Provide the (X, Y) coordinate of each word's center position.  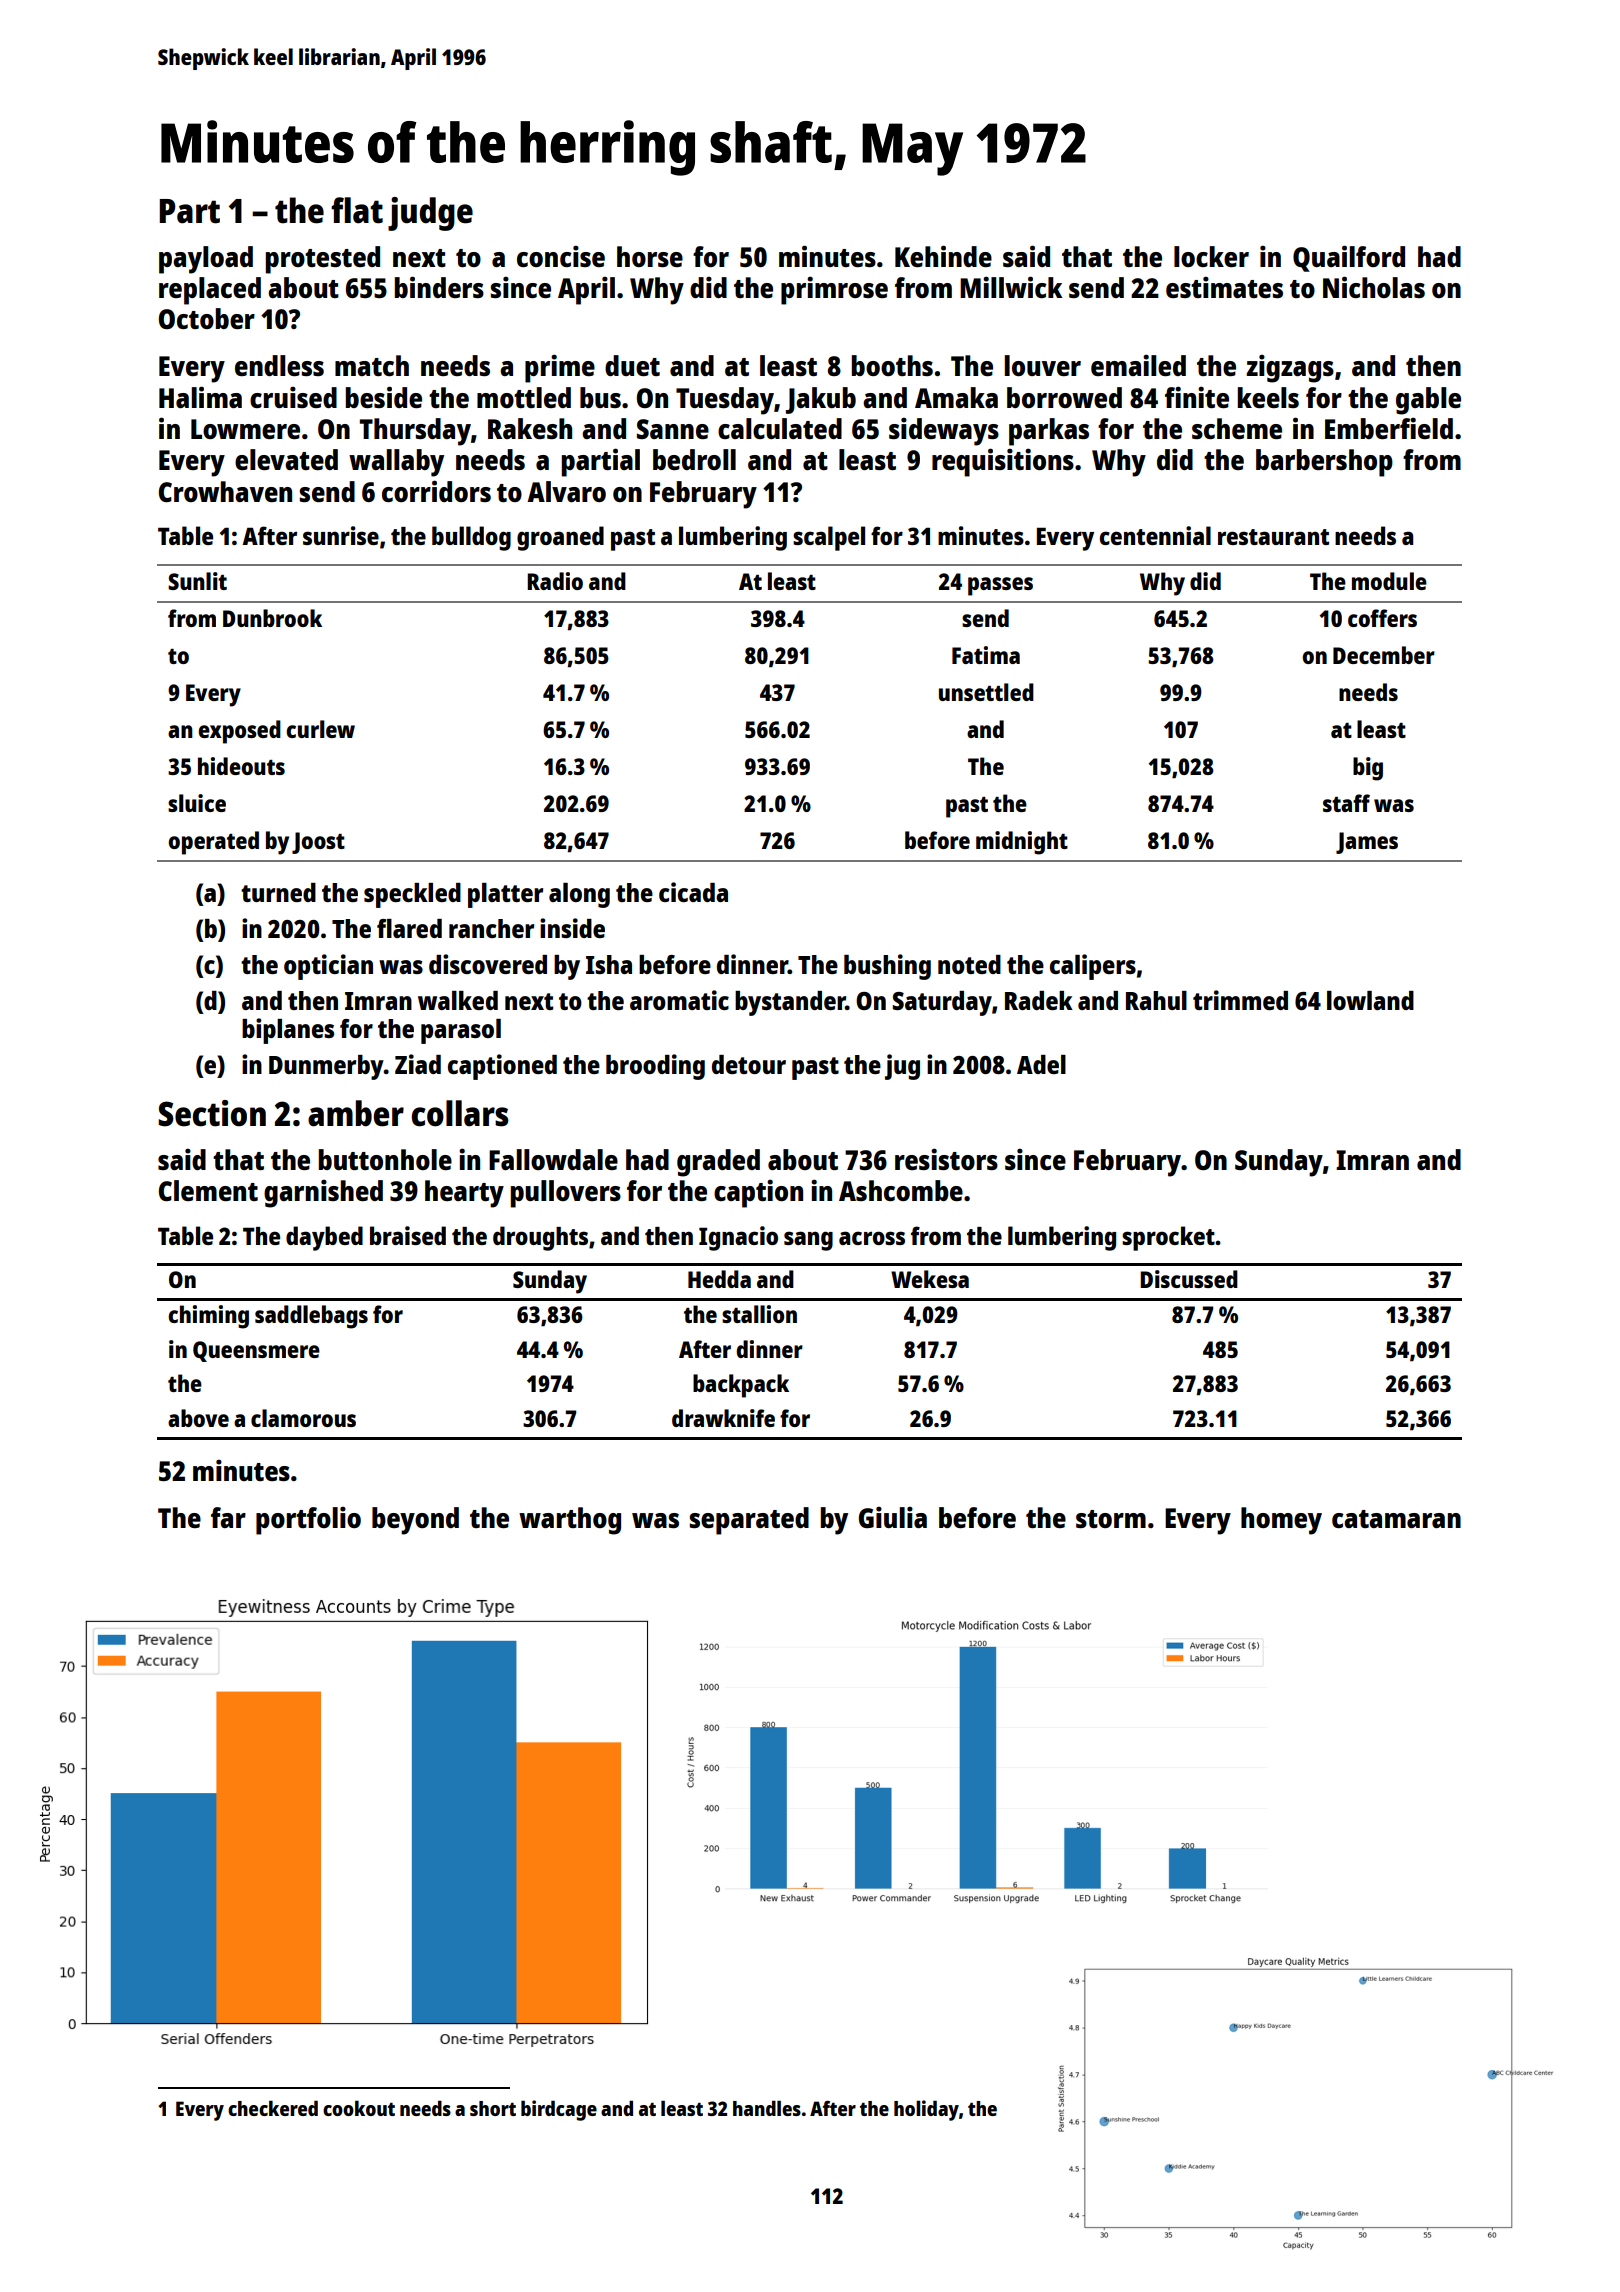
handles (767, 2108)
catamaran (1396, 1519)
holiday (926, 2110)
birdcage (559, 2110)
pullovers (565, 1194)
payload (206, 260)
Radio (555, 581)
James (1367, 843)
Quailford (1349, 258)
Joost (318, 843)
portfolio (308, 1520)
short (493, 2108)
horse (650, 256)
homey (1281, 1521)
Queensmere (256, 1351)
